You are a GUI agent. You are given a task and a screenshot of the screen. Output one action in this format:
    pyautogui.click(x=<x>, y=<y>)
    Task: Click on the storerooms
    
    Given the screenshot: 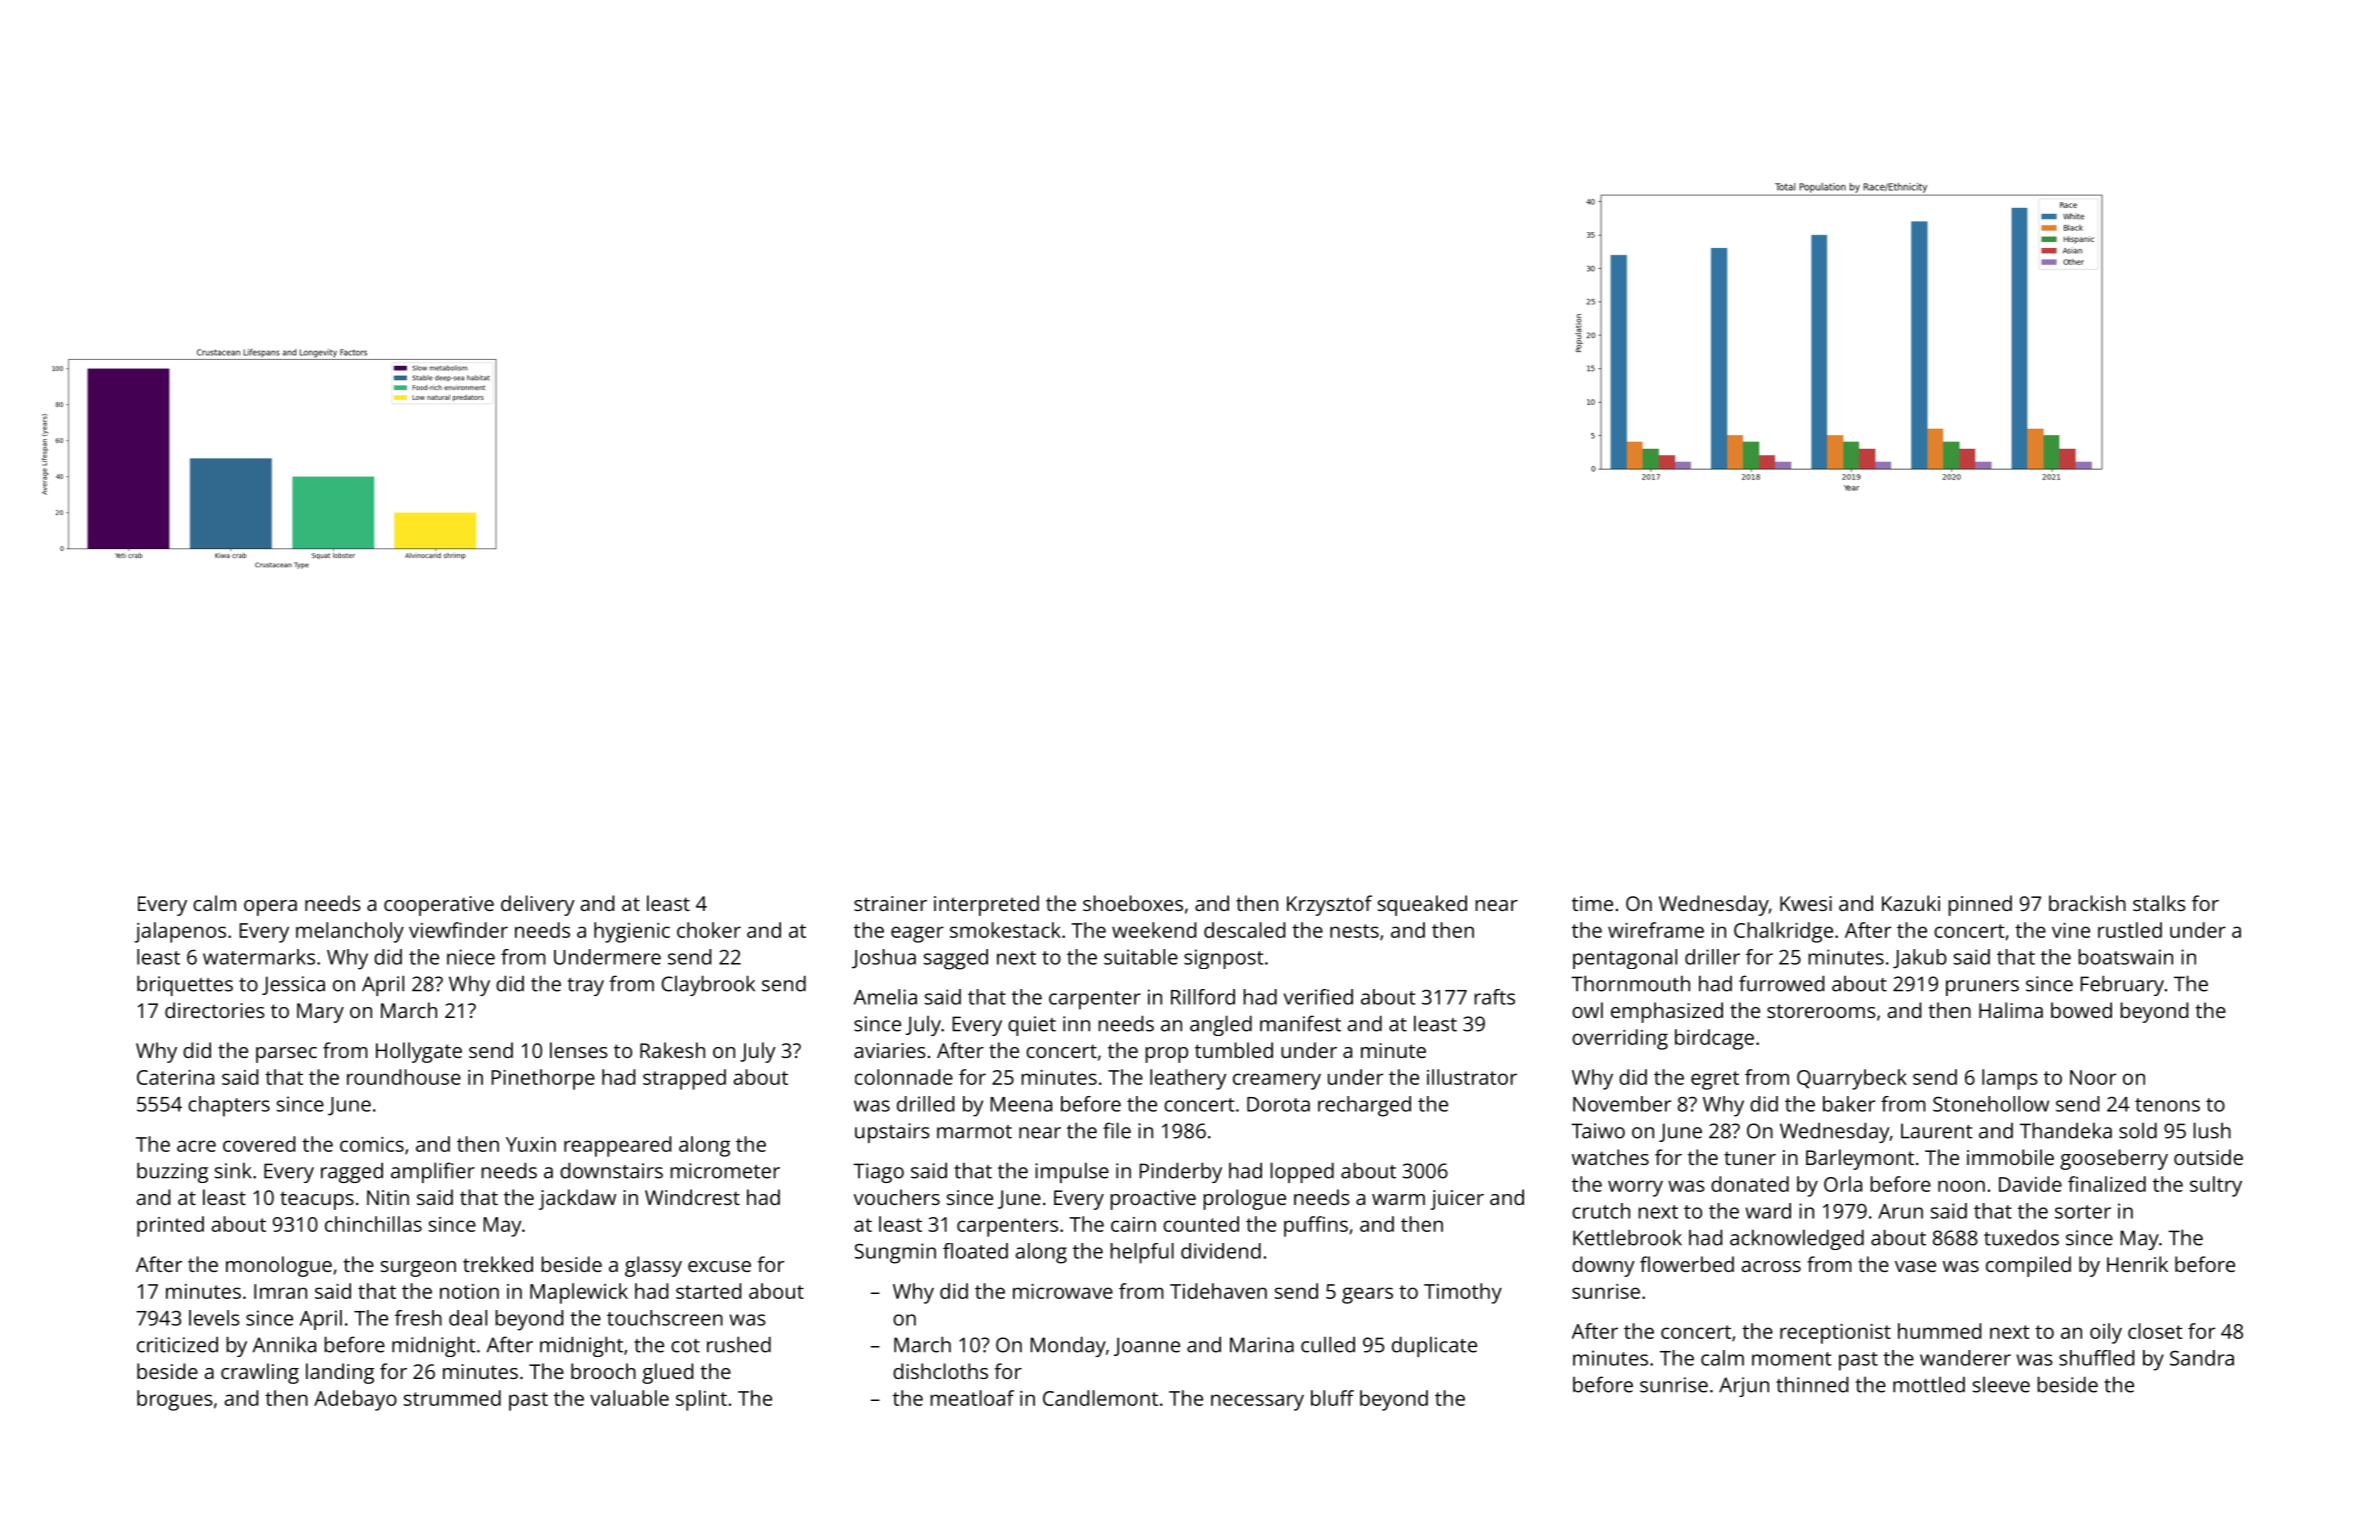 What is the action you would take?
    pyautogui.click(x=1821, y=1011)
